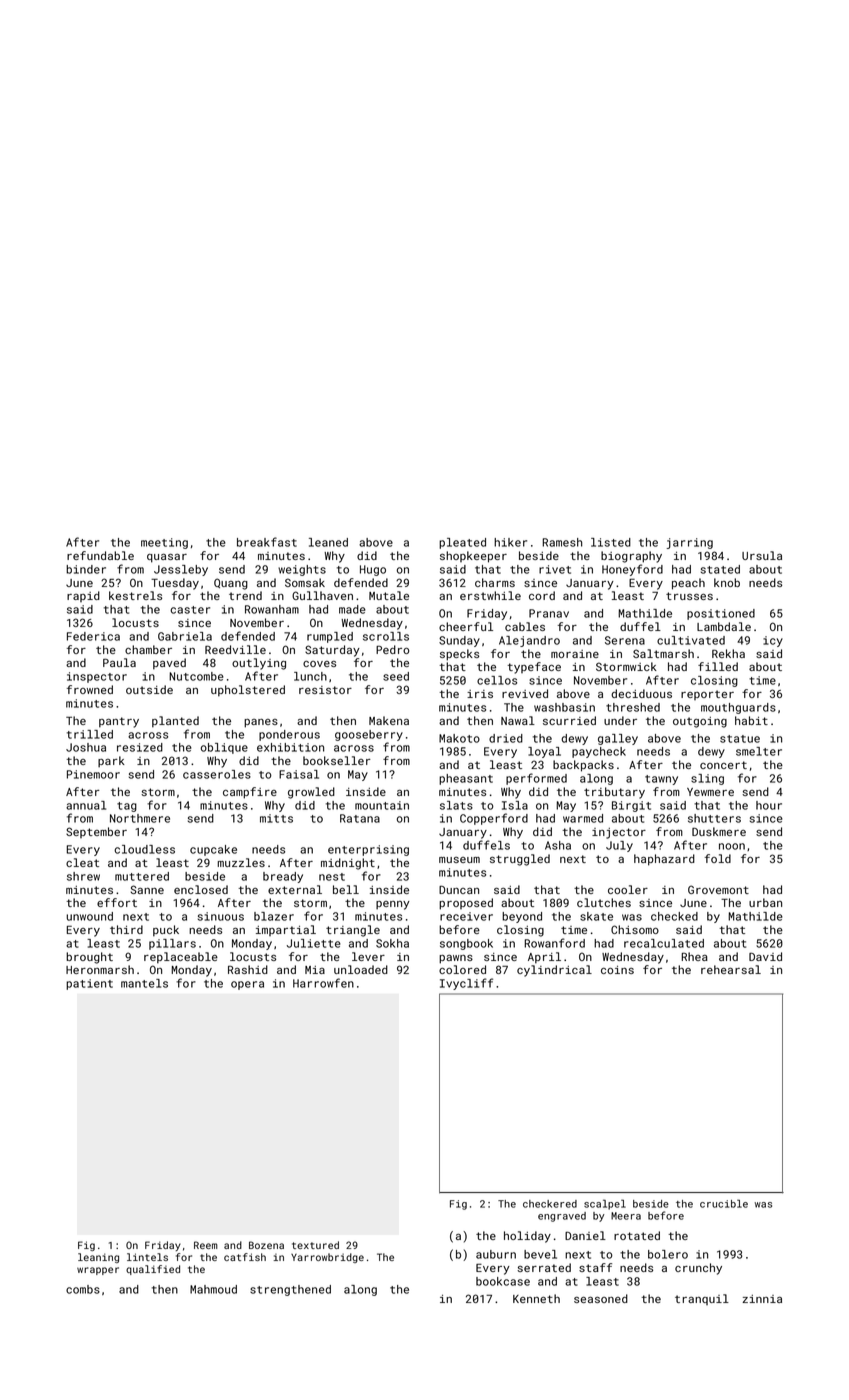 This screenshot has width=849, height=1400. What do you see at coordinates (315, 1245) in the screenshot?
I see `textured` at bounding box center [315, 1245].
